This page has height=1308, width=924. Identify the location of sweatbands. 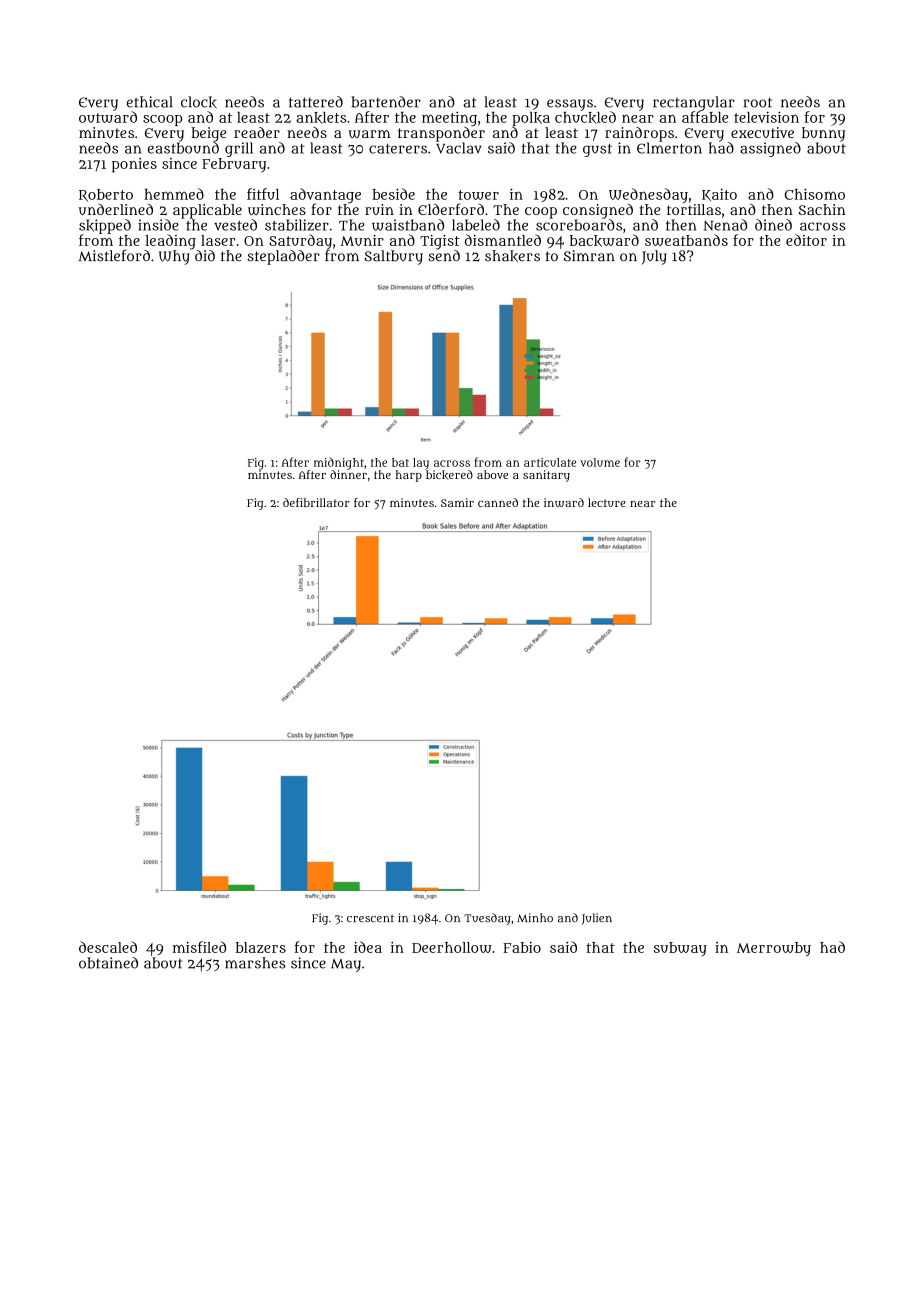
(686, 240).
